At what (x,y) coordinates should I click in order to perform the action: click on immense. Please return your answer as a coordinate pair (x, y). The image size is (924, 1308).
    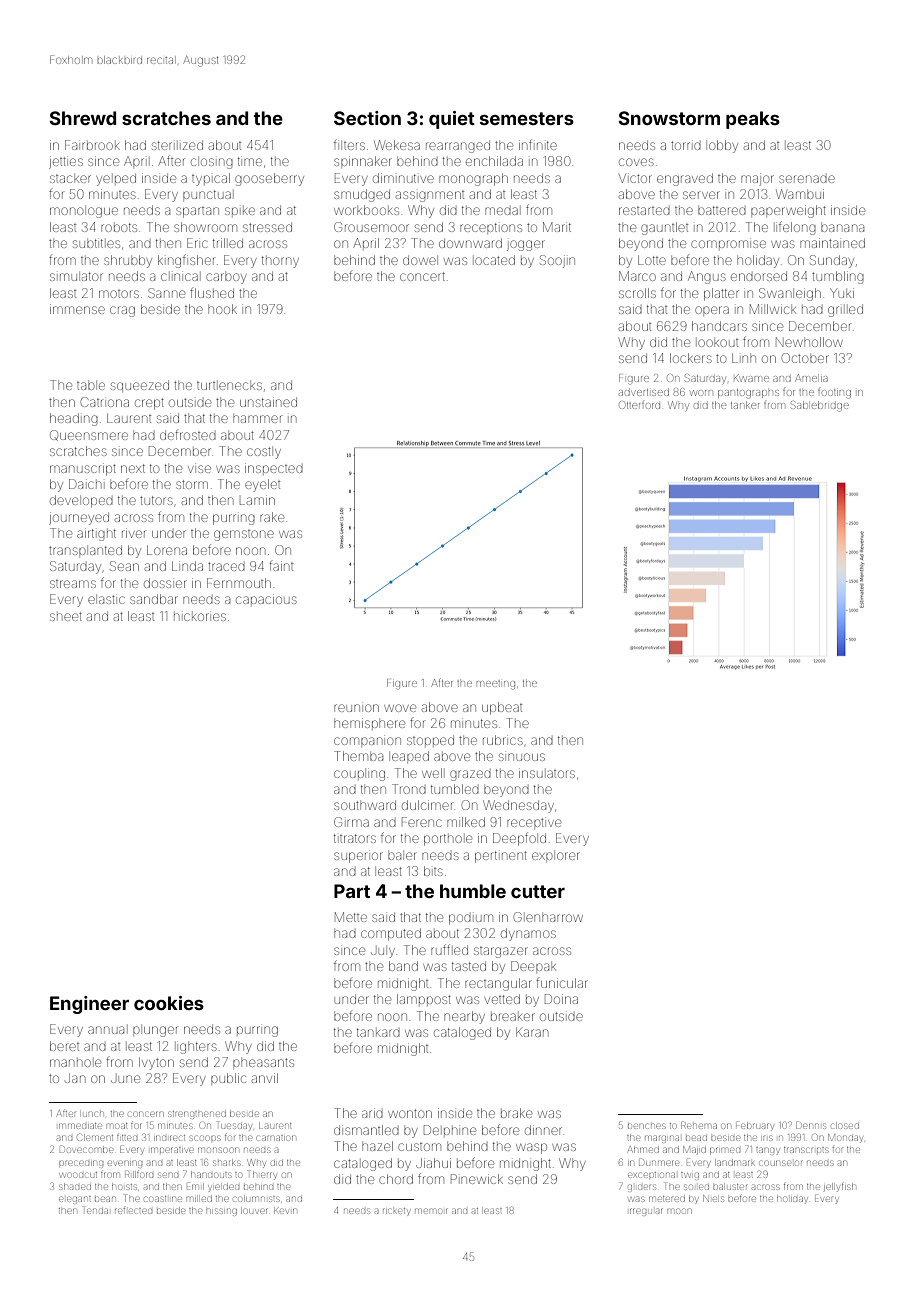
    Looking at the image, I should click on (77, 309).
